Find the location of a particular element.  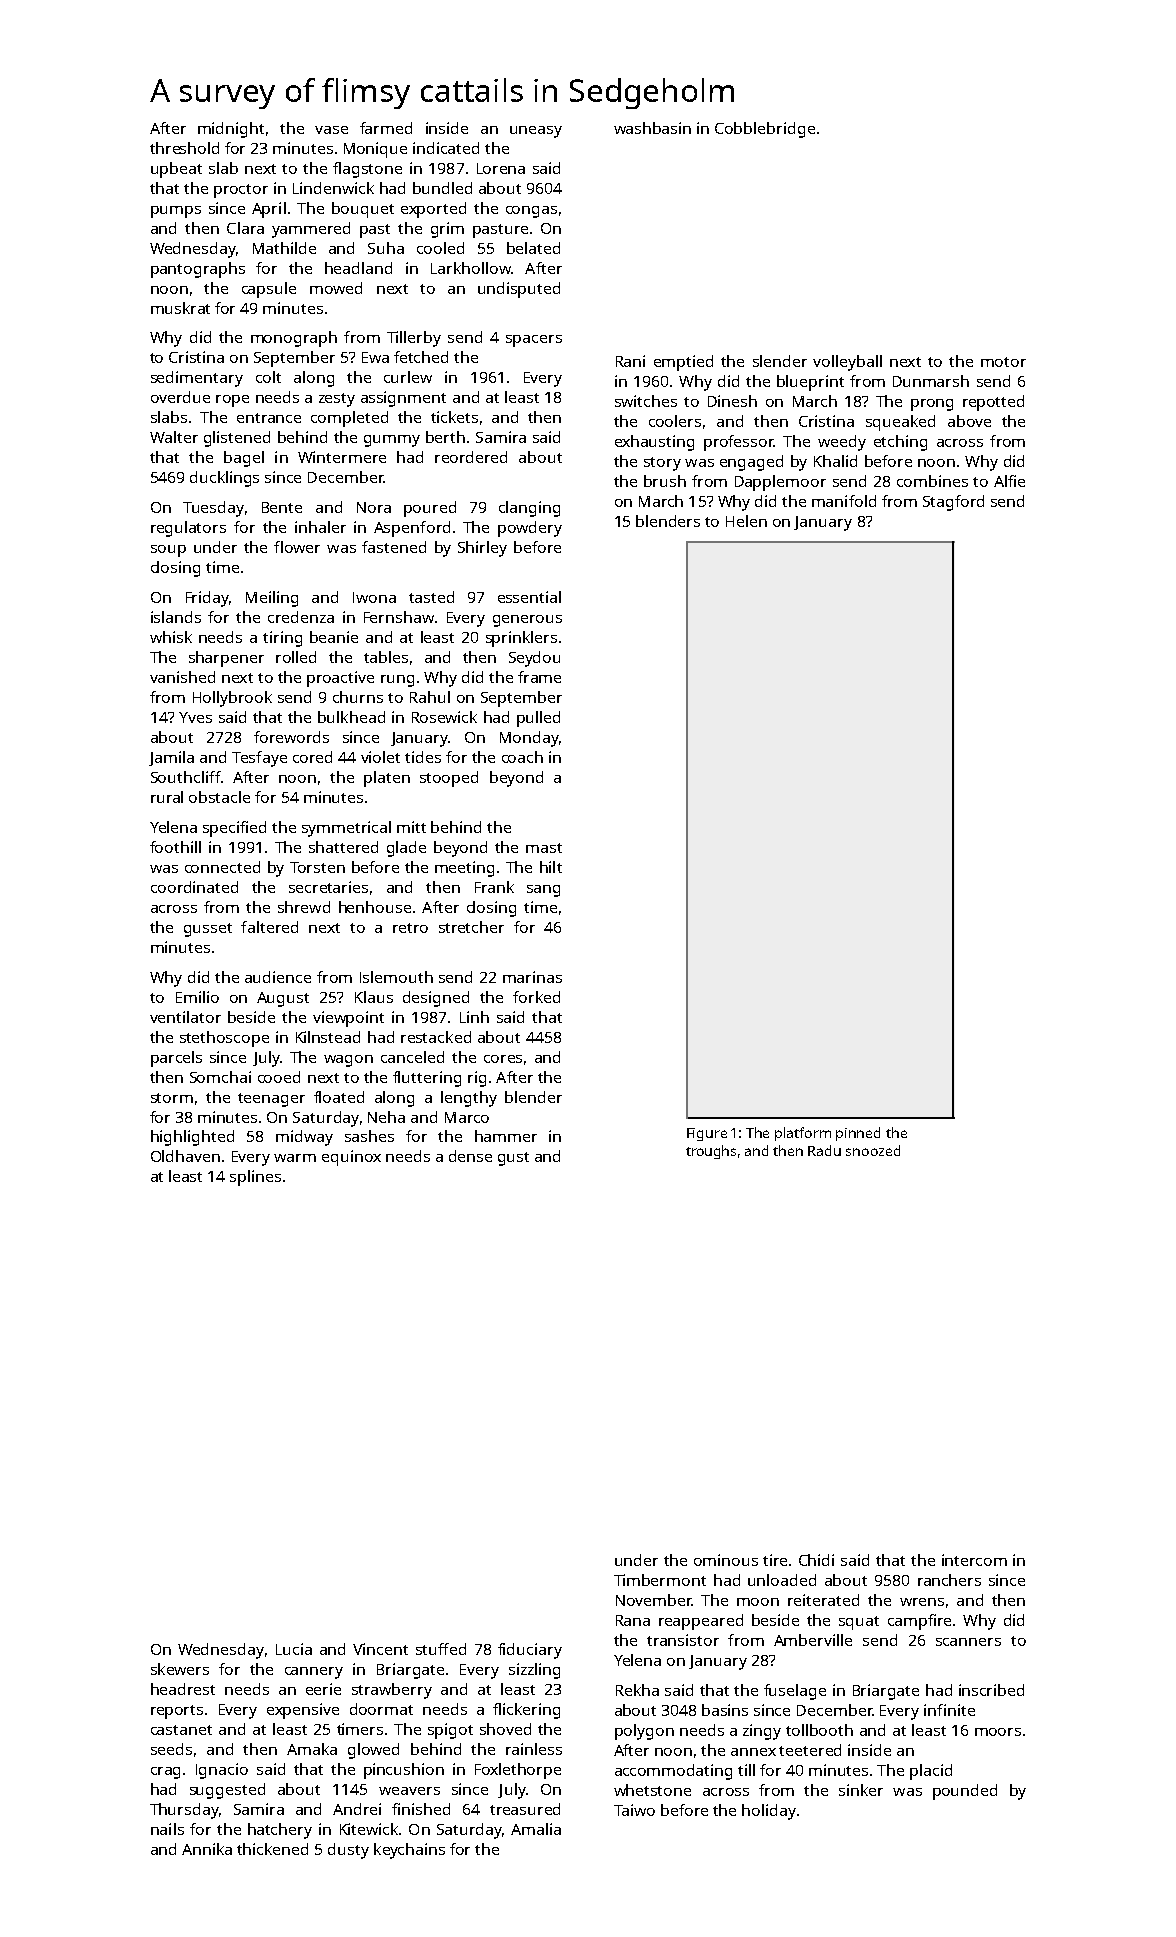

threshold is located at coordinates (184, 148).
